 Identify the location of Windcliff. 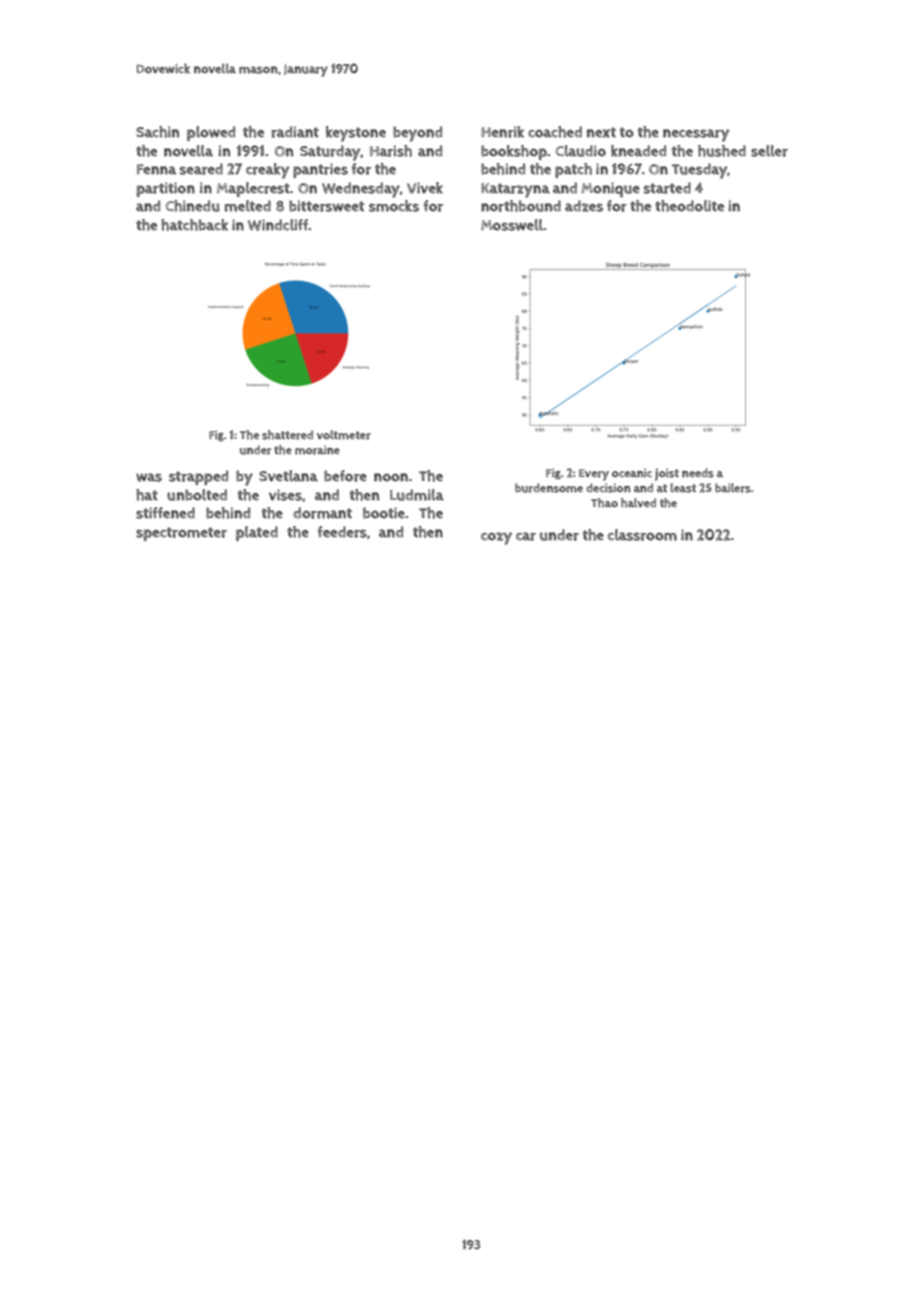
(278, 225).
